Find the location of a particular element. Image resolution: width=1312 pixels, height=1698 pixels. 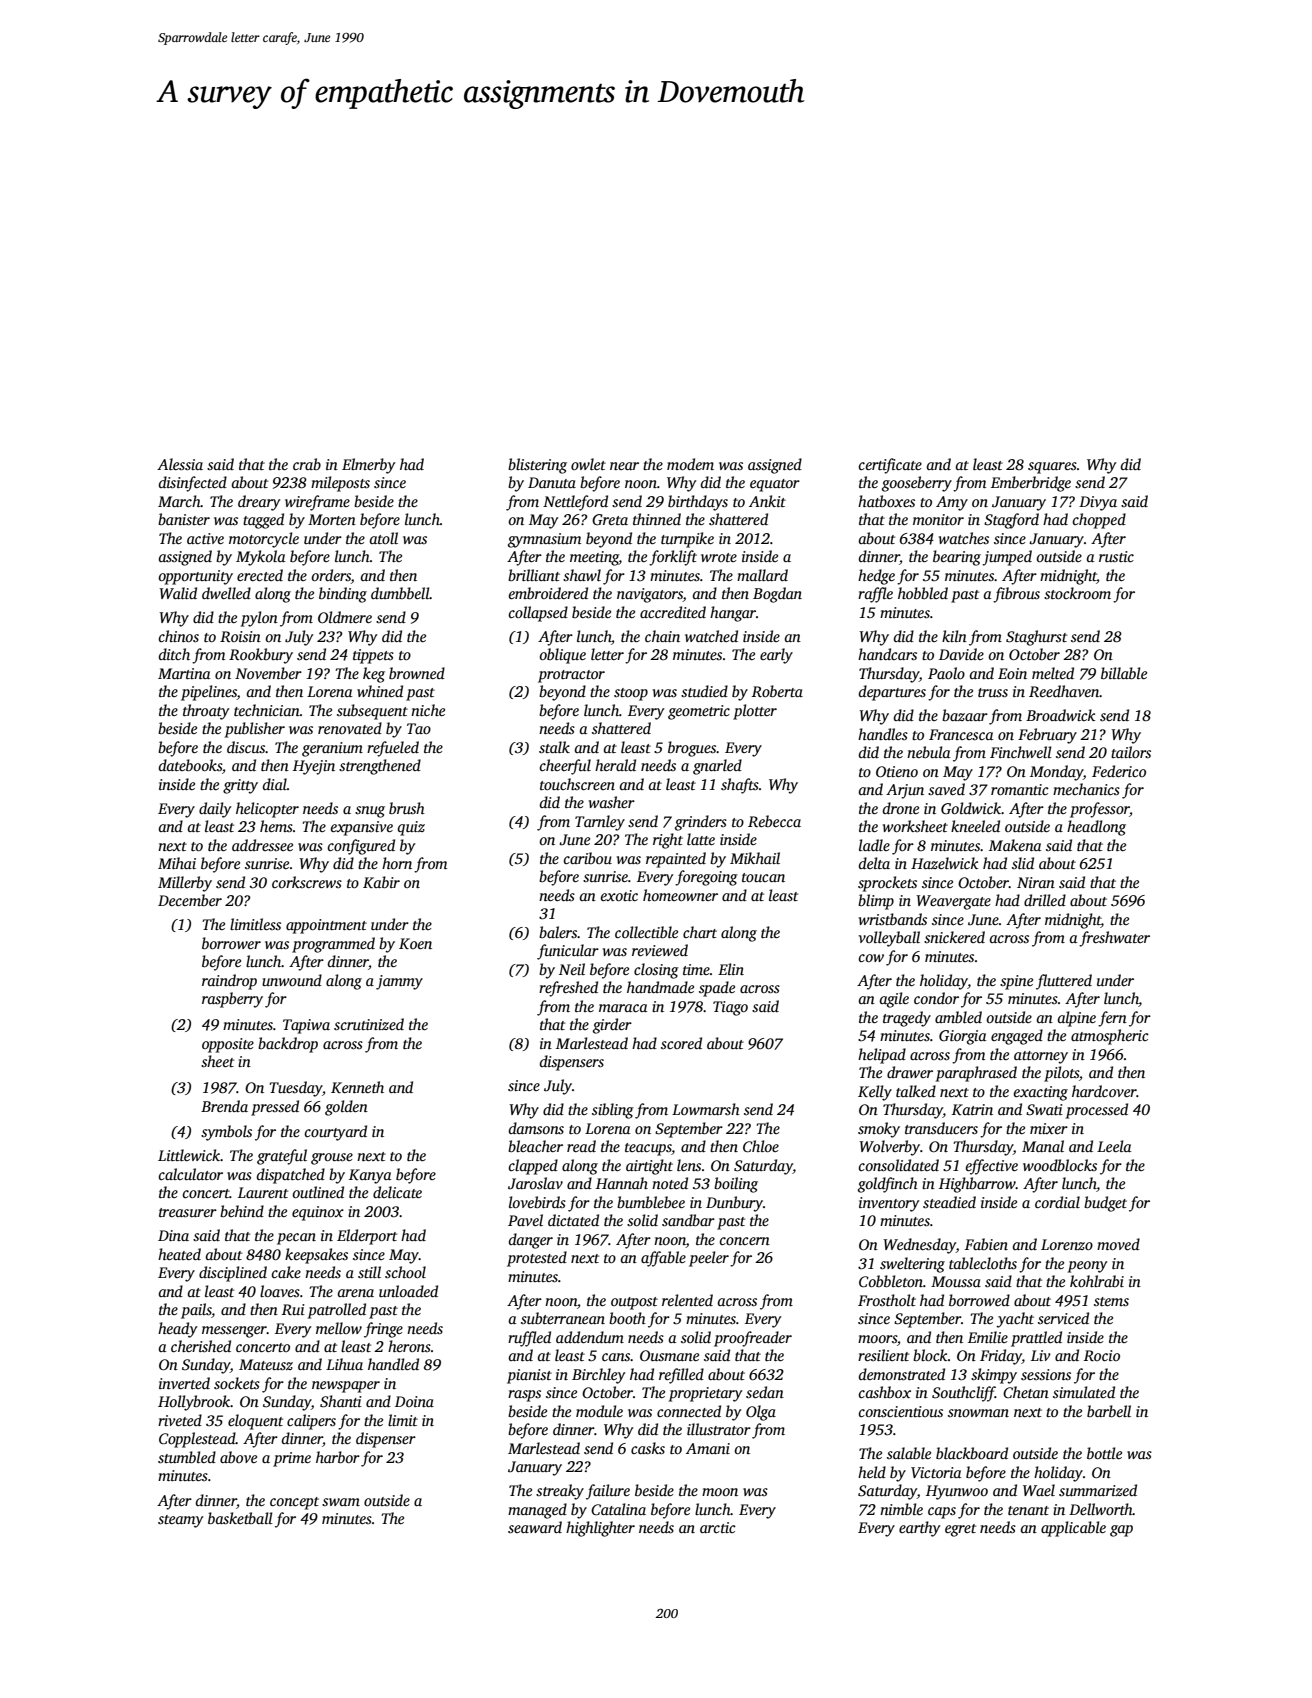

Alessia is located at coordinates (180, 464).
